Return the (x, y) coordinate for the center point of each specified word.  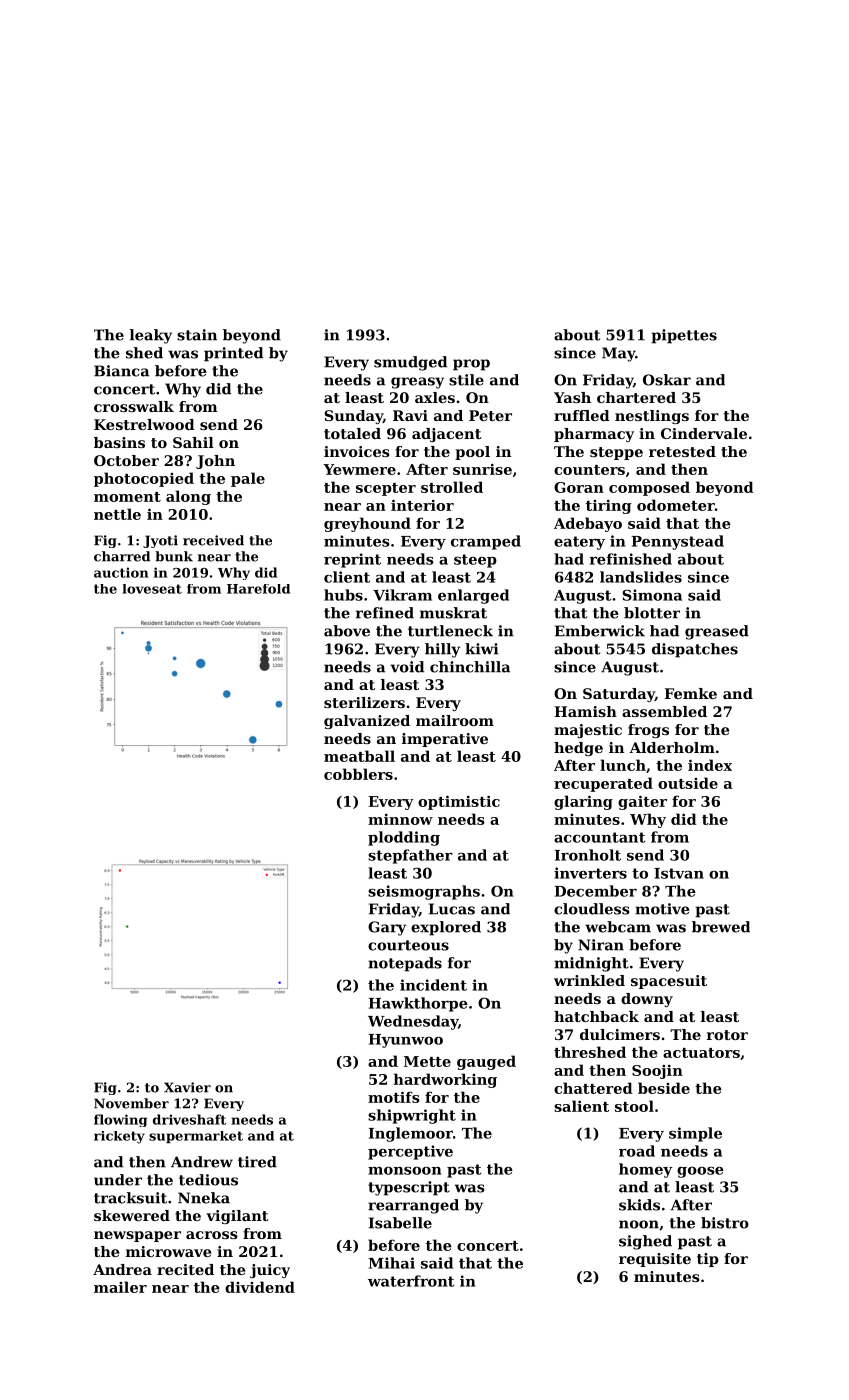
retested (682, 451)
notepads (405, 964)
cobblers (358, 774)
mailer (120, 1287)
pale (248, 479)
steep (475, 561)
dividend (260, 1287)
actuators (701, 1053)
